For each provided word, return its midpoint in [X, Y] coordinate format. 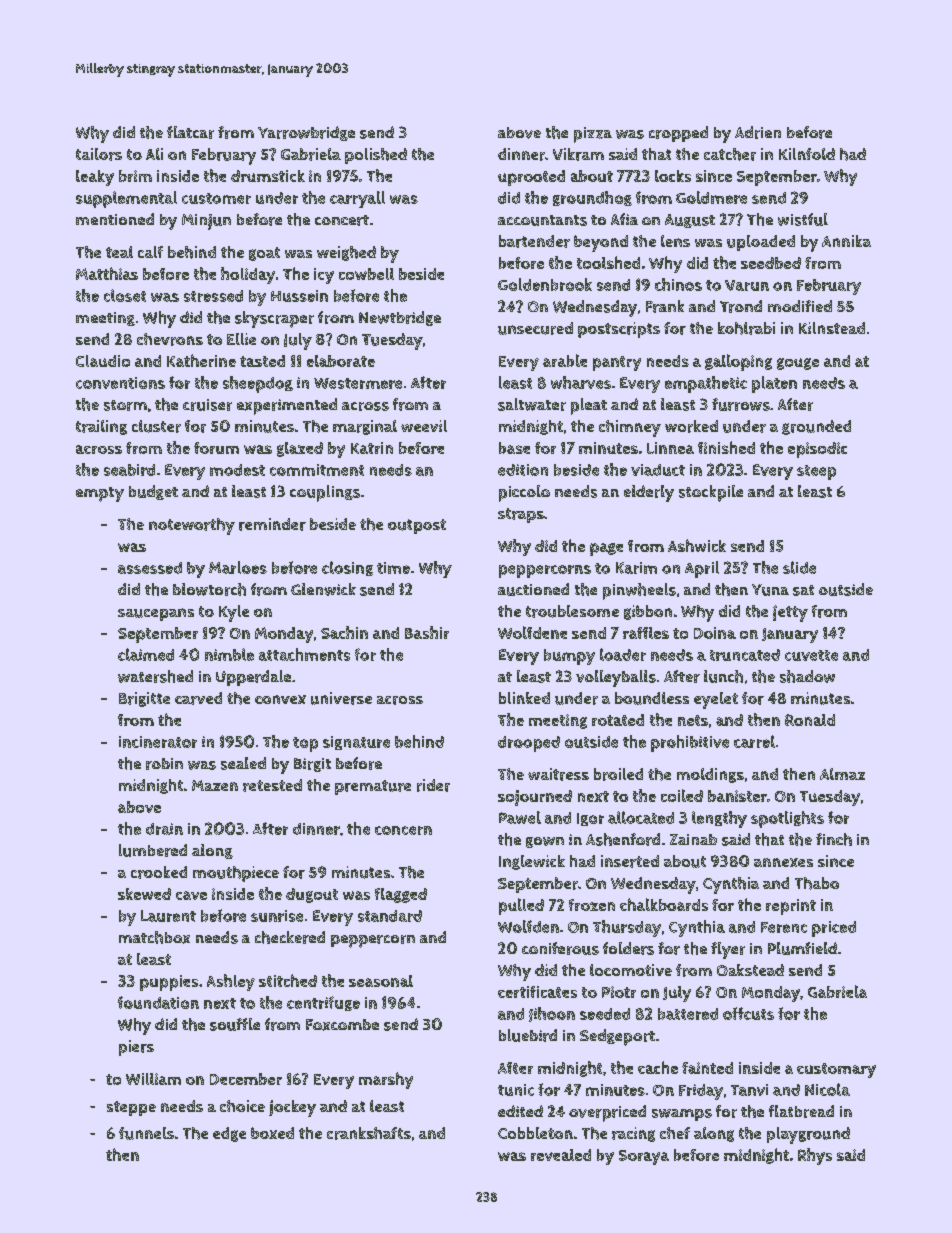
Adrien [758, 132]
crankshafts [369, 1133]
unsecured [535, 328]
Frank [665, 306]
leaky [95, 178]
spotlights [787, 819]
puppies [169, 983]
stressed [213, 296]
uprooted [531, 178]
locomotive [631, 970]
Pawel [520, 817]
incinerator [158, 742]
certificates [537, 992]
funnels [146, 1133]
